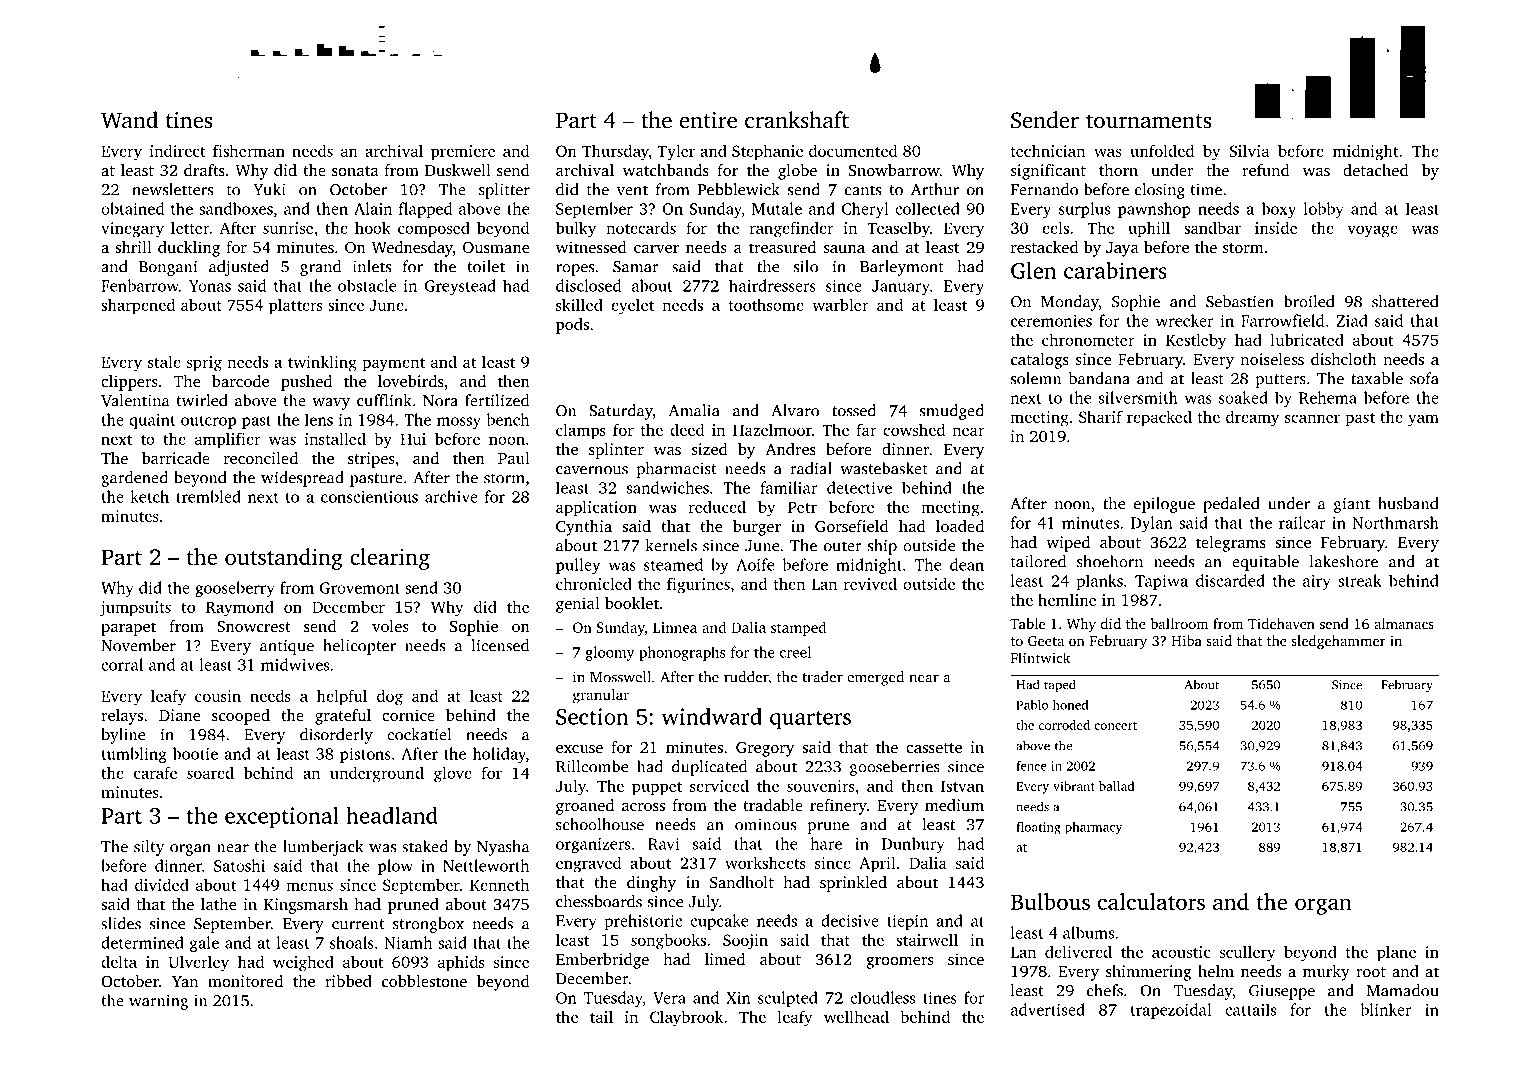 The height and width of the screenshot is (1089, 1540). Describe the element at coordinates (708, 120) in the screenshot. I see `entire` at that location.
